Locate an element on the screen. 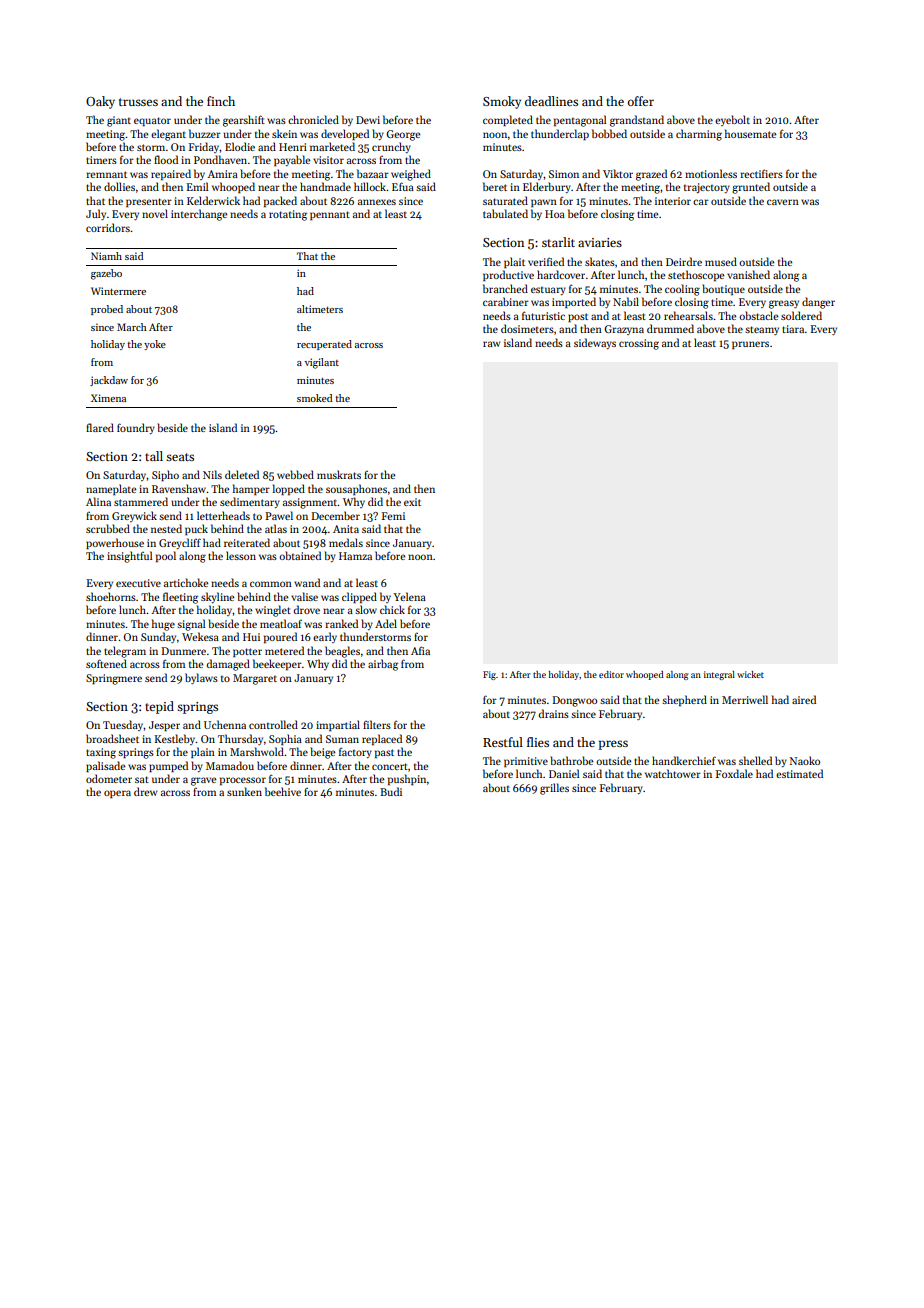  integral is located at coordinates (719, 675).
